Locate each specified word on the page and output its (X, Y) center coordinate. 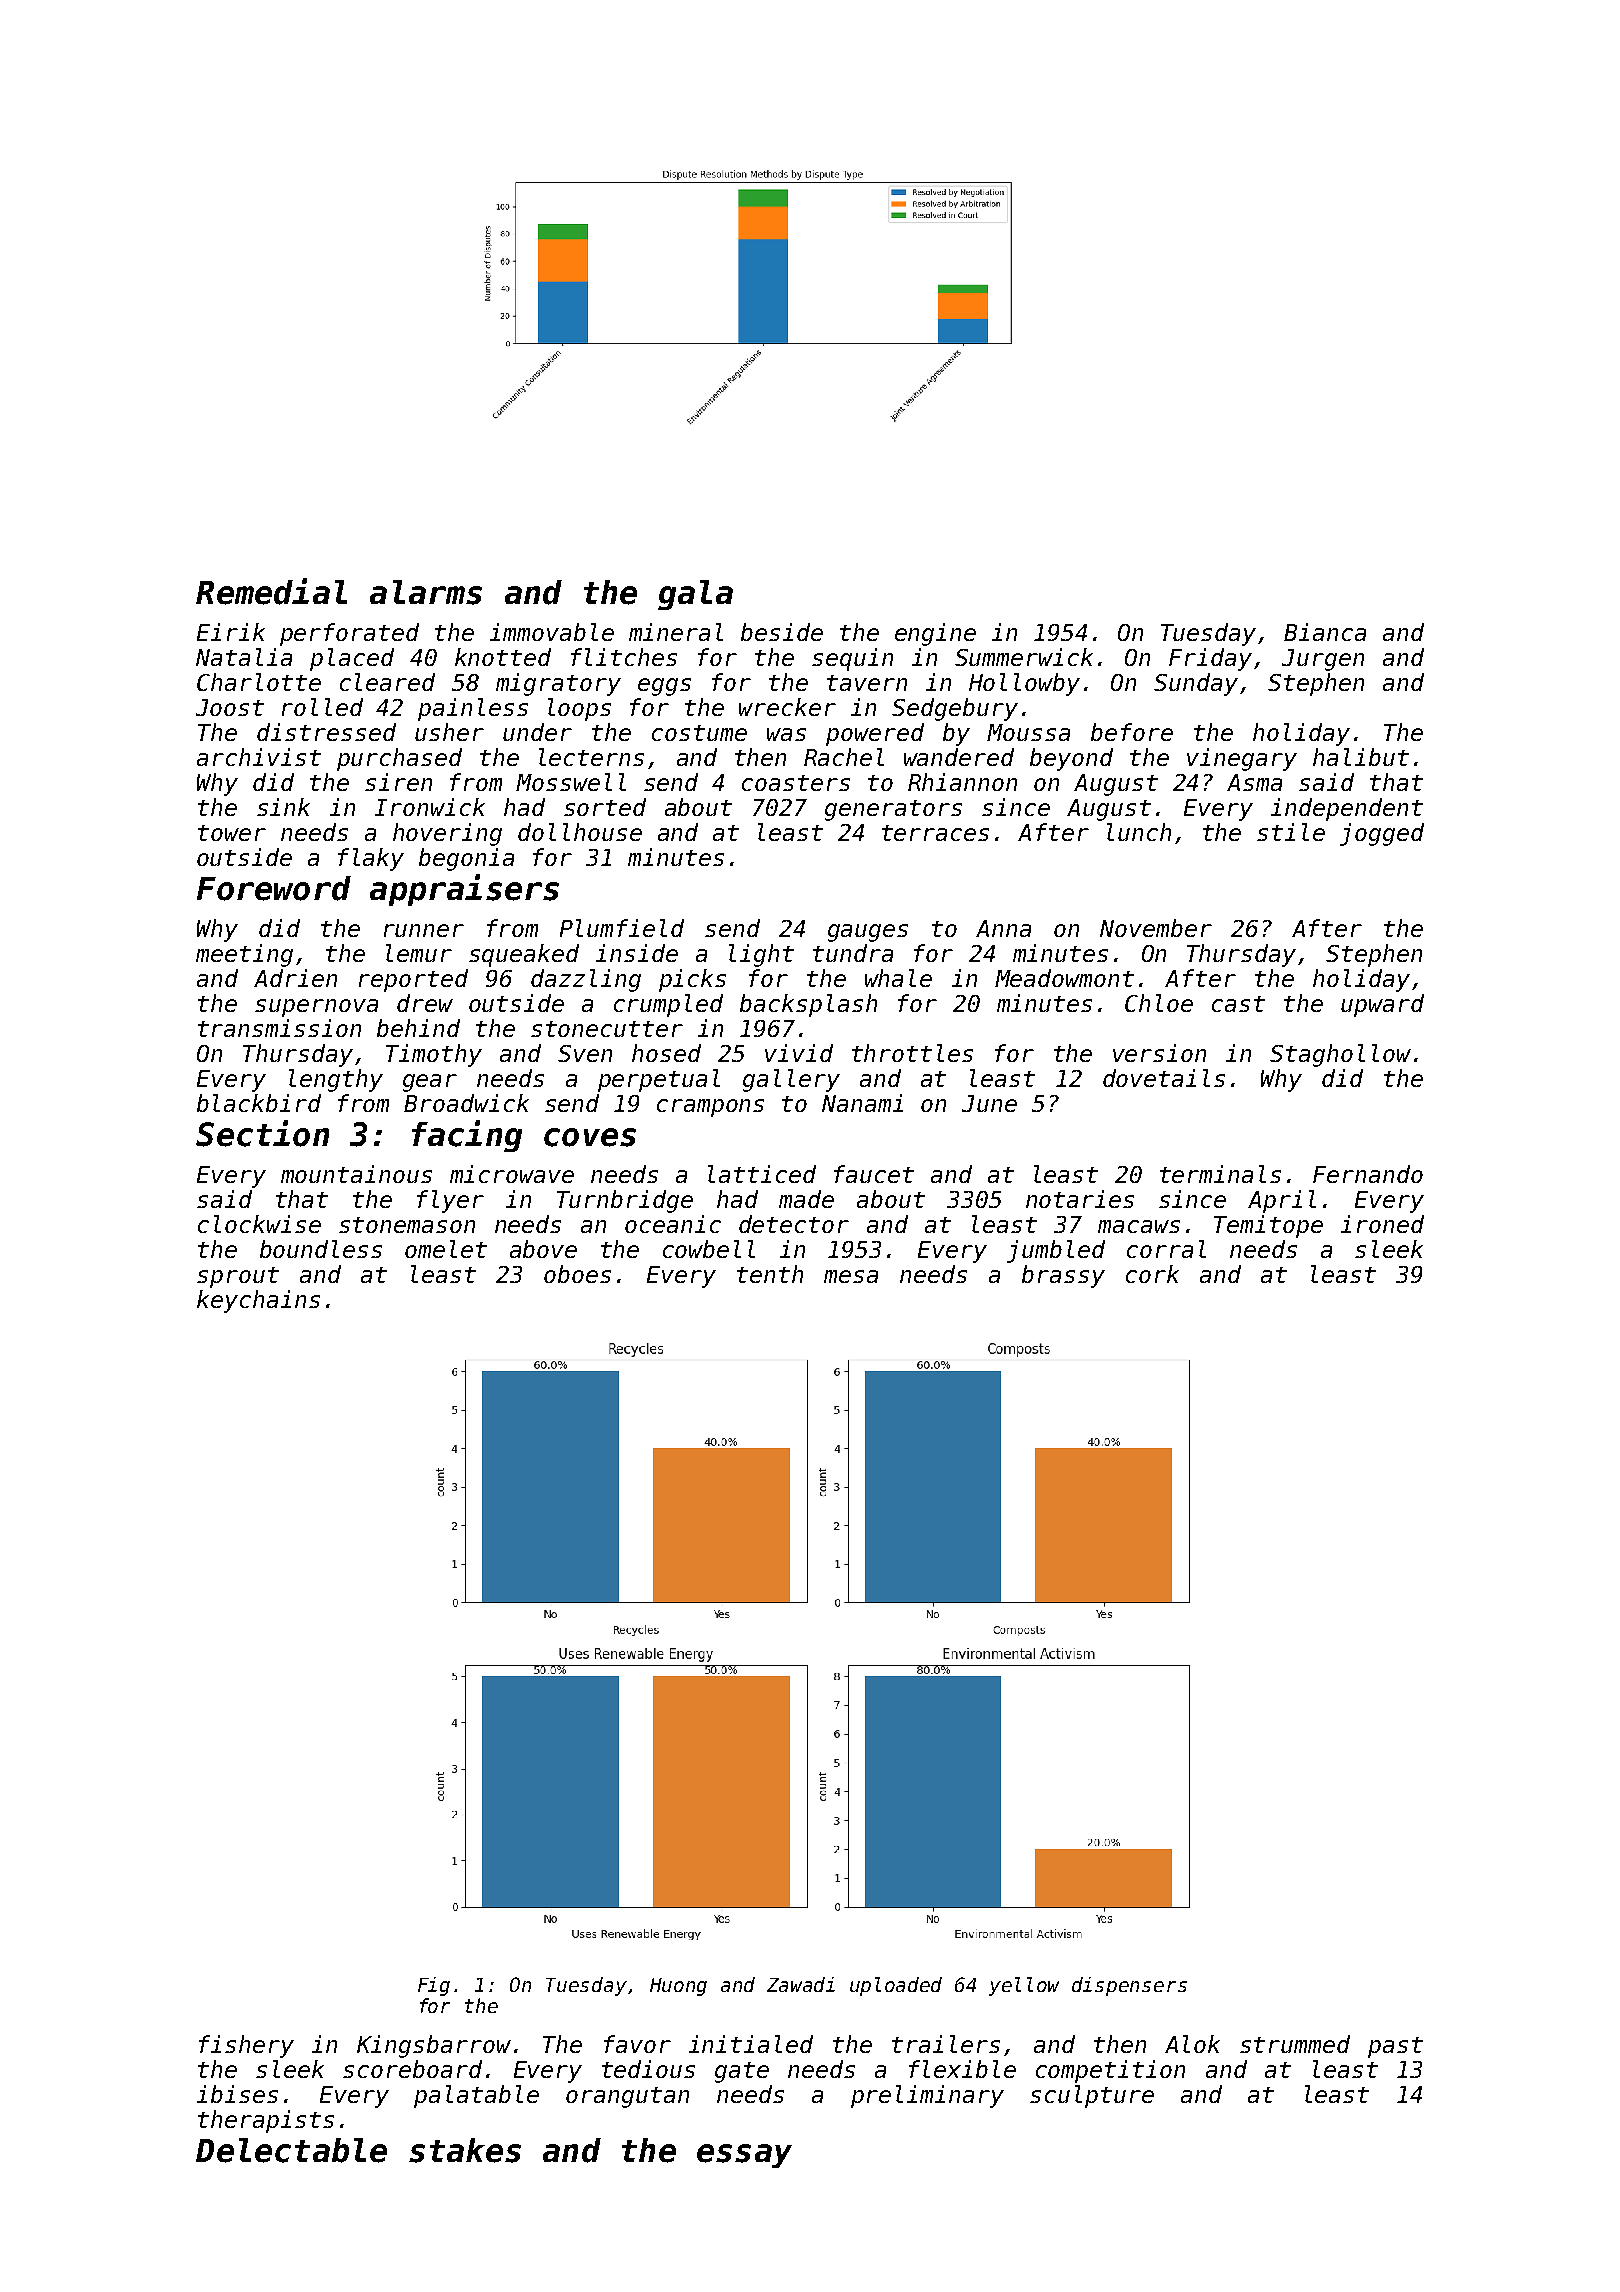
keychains (258, 1301)
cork (1152, 1274)
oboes (577, 1274)
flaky (371, 859)
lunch (1139, 832)
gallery (791, 1080)
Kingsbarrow (434, 2046)
